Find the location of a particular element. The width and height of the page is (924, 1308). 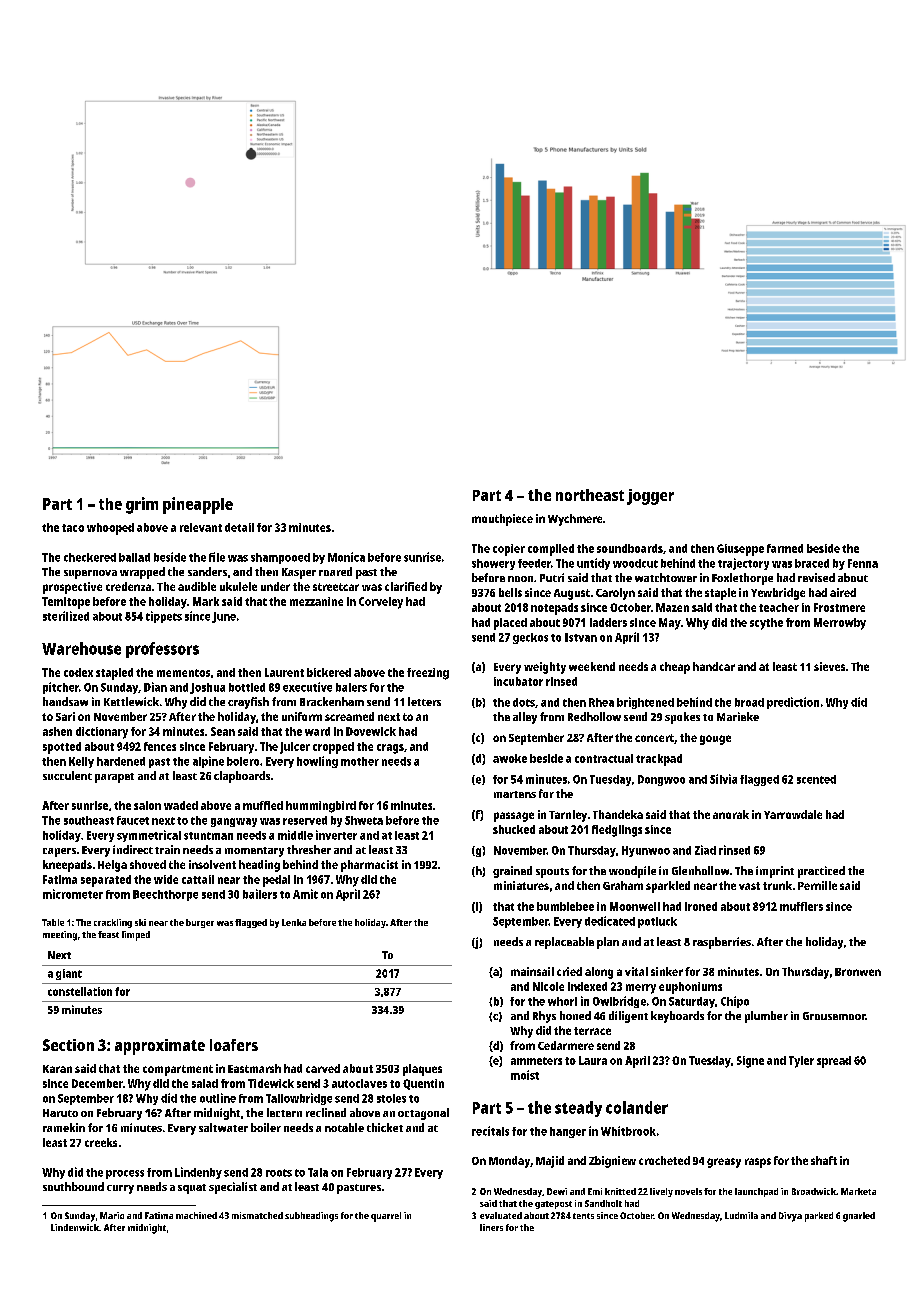

mufflers is located at coordinates (801, 906).
